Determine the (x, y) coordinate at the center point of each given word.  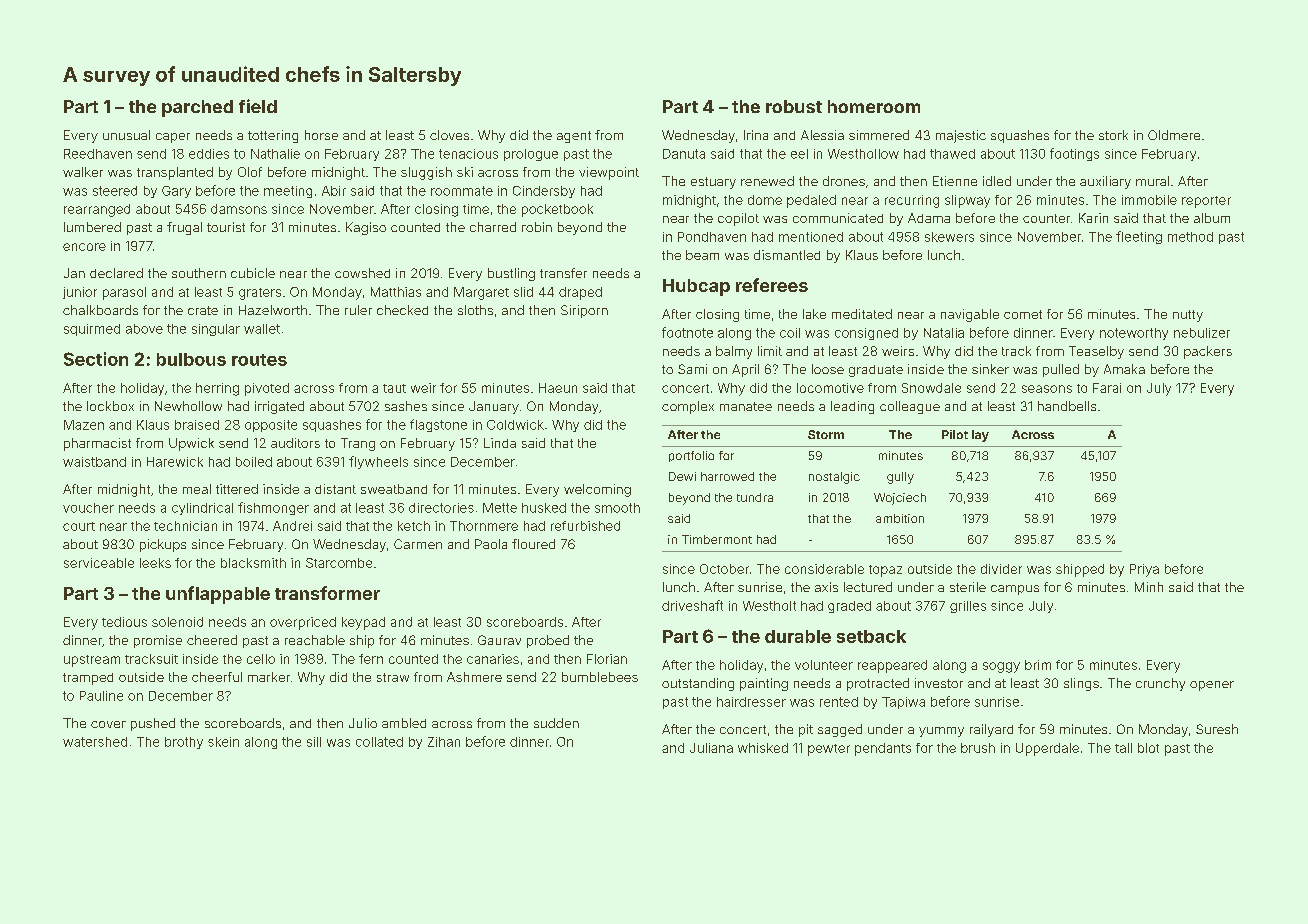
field (258, 106)
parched (197, 108)
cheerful (217, 677)
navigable (970, 315)
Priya (1144, 570)
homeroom (874, 106)
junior (80, 293)
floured (533, 544)
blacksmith (253, 563)
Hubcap (696, 287)
